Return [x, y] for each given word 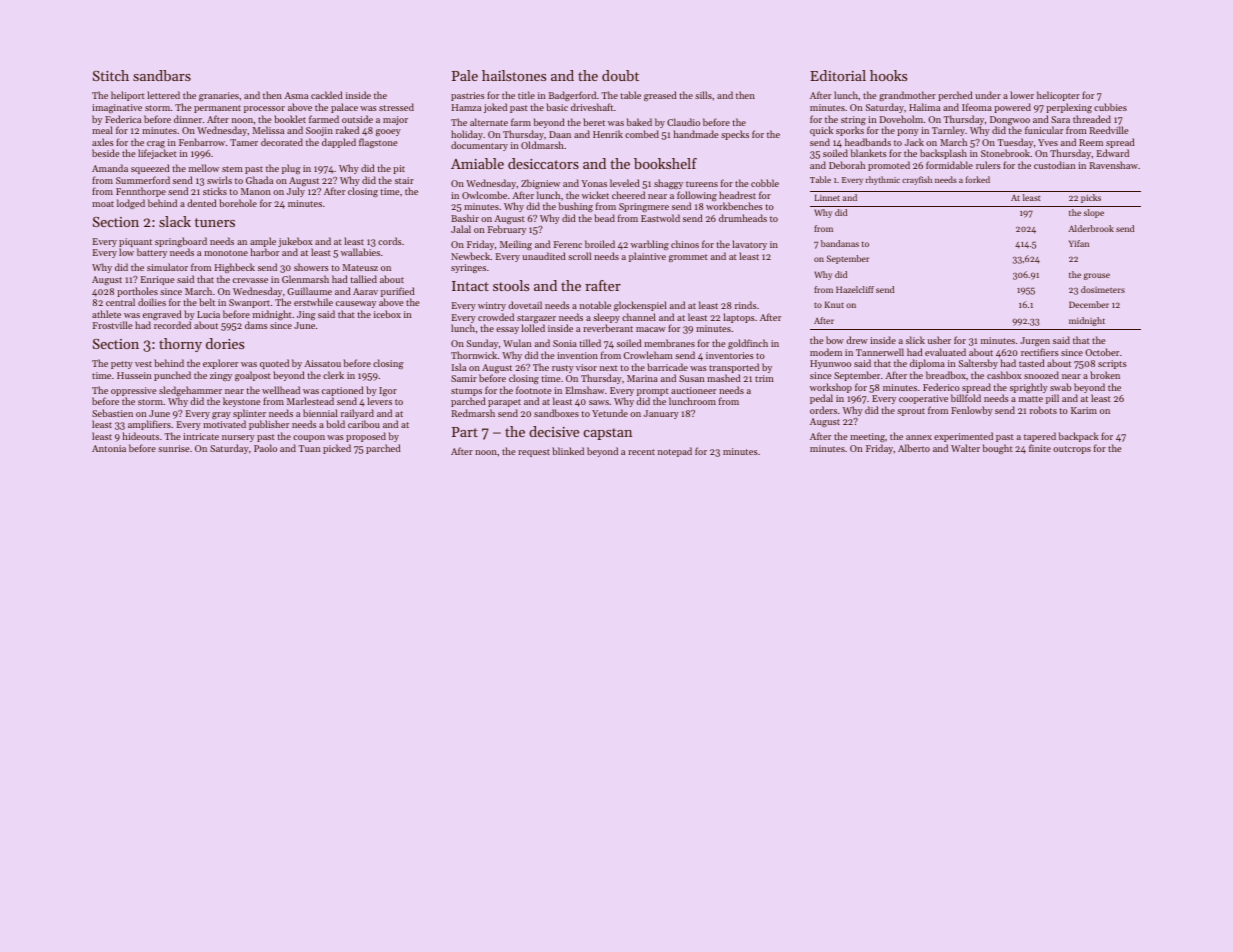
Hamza [466, 107]
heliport [128, 96]
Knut [834, 304]
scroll [579, 256]
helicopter [1058, 96]
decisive [554, 431]
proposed [366, 437]
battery [152, 253]
